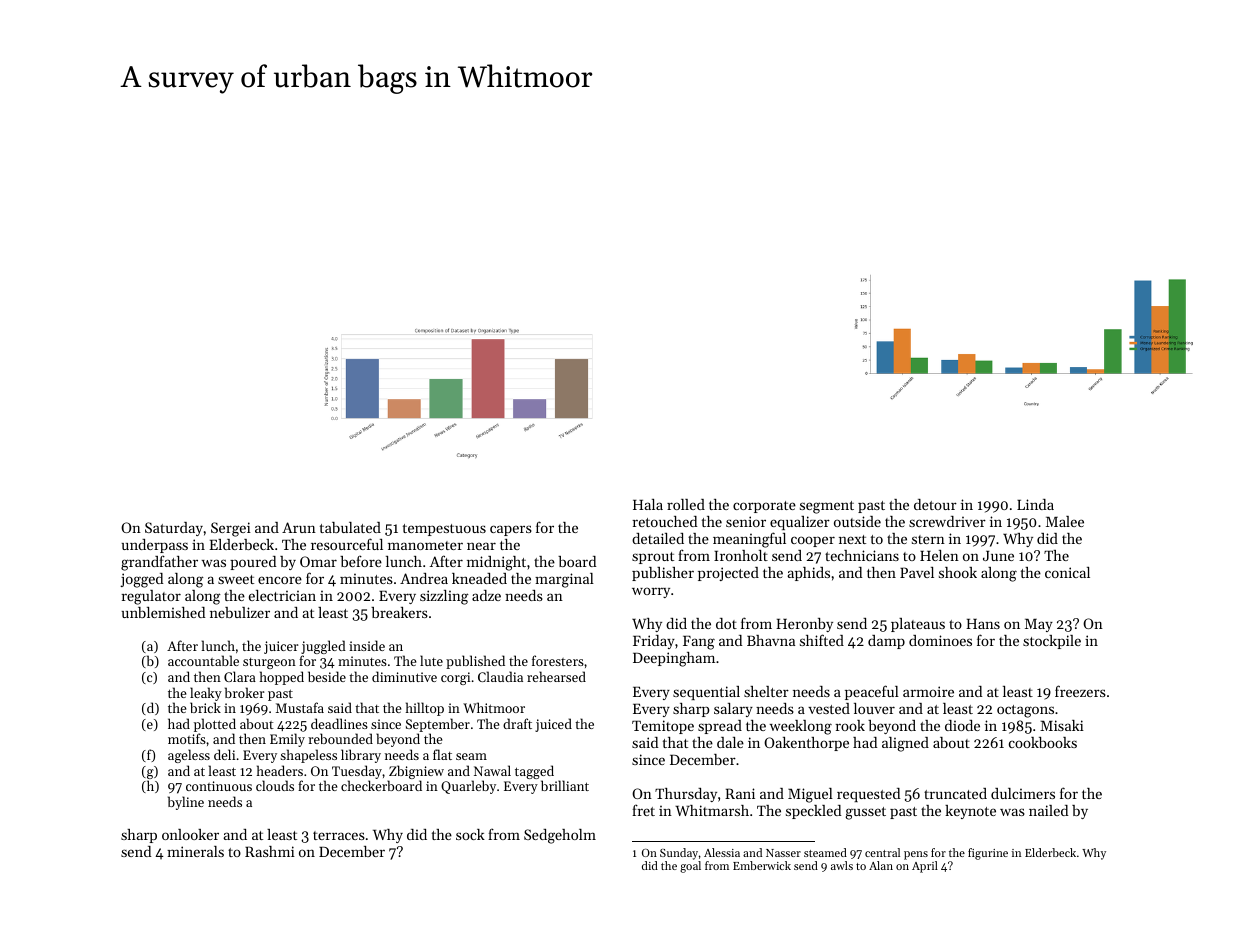 Image resolution: width=1233 pixels, height=952 pixels. I want to click on goal, so click(690, 867).
